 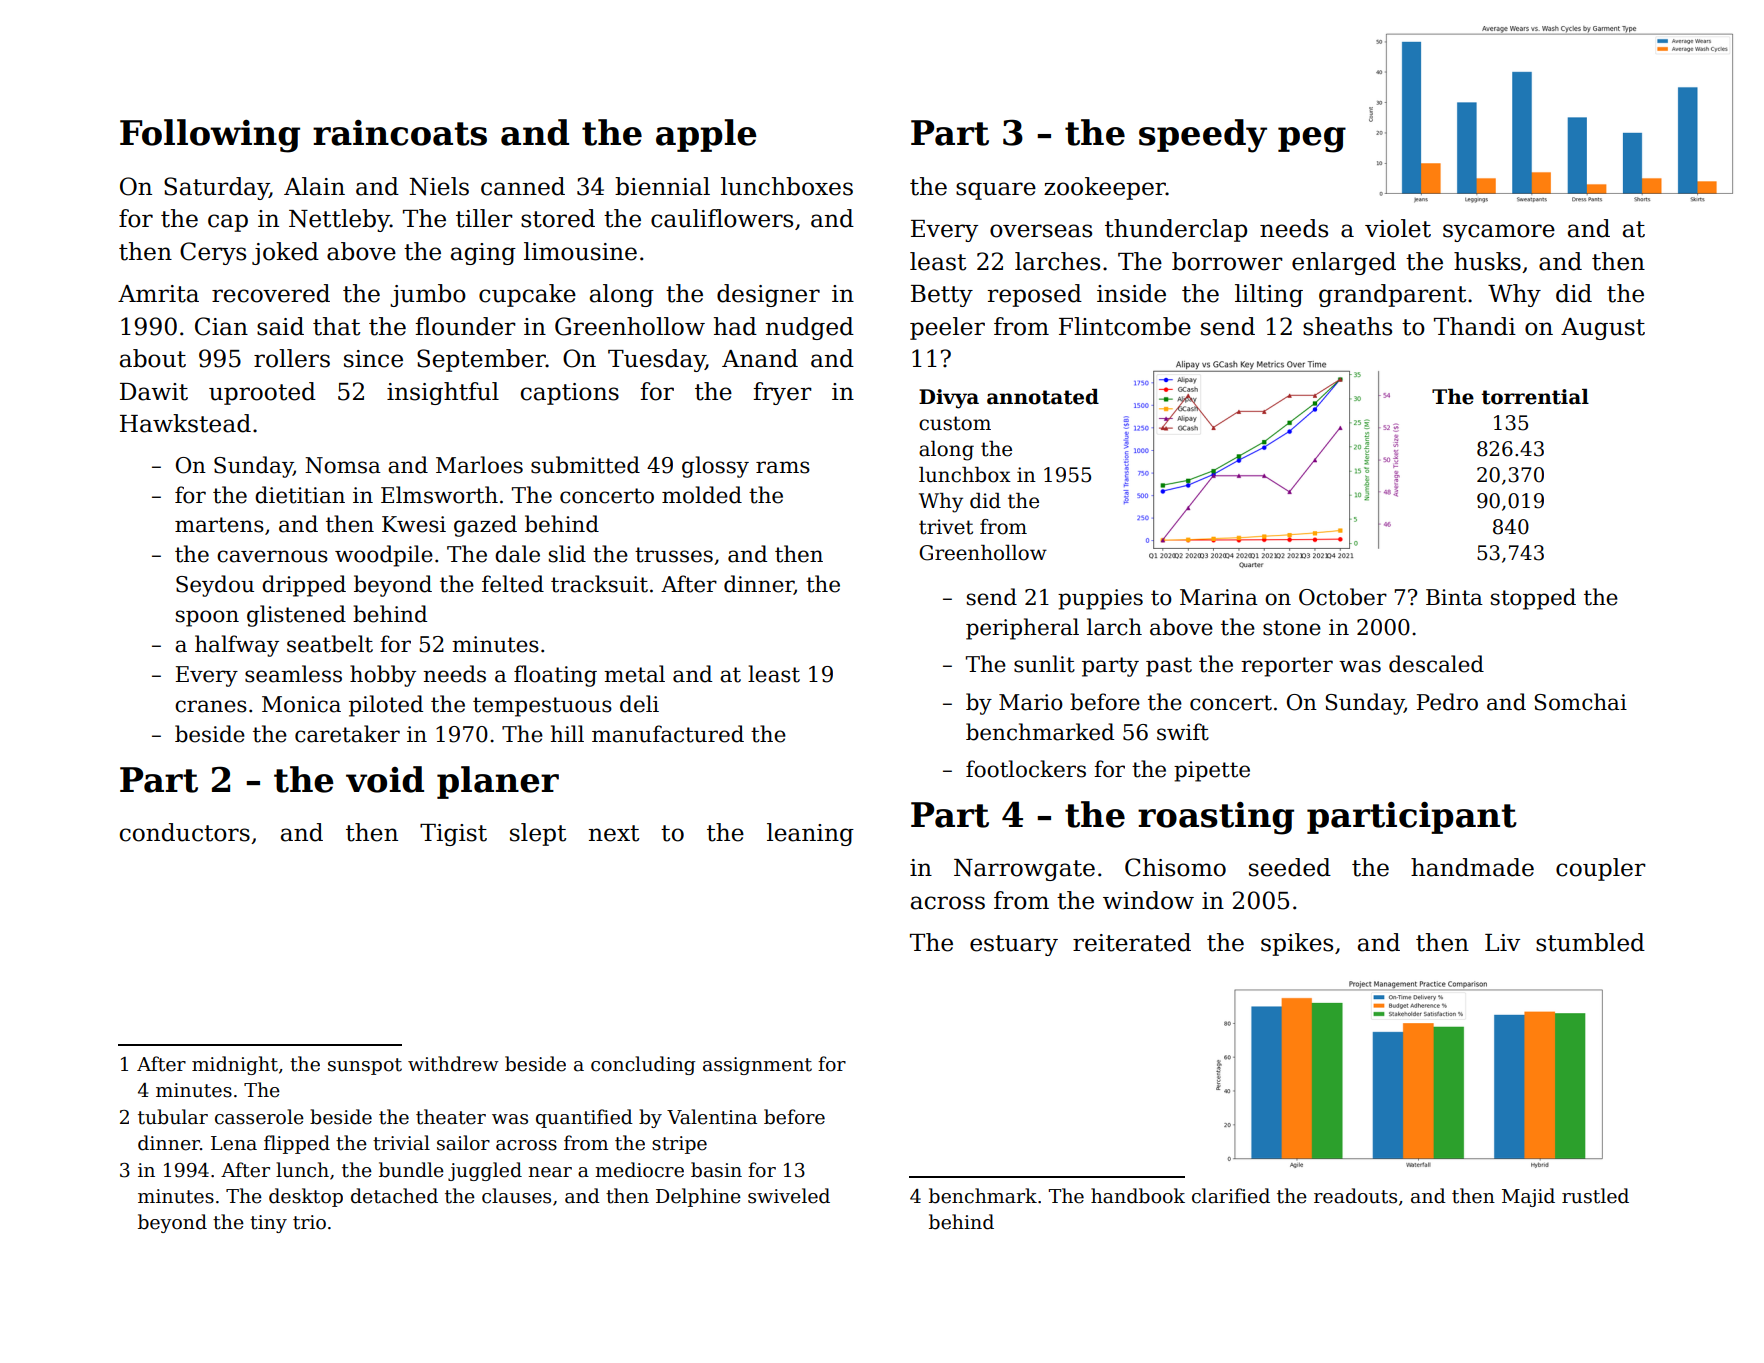 What do you see at coordinates (1014, 945) in the document?
I see `estuary` at bounding box center [1014, 945].
